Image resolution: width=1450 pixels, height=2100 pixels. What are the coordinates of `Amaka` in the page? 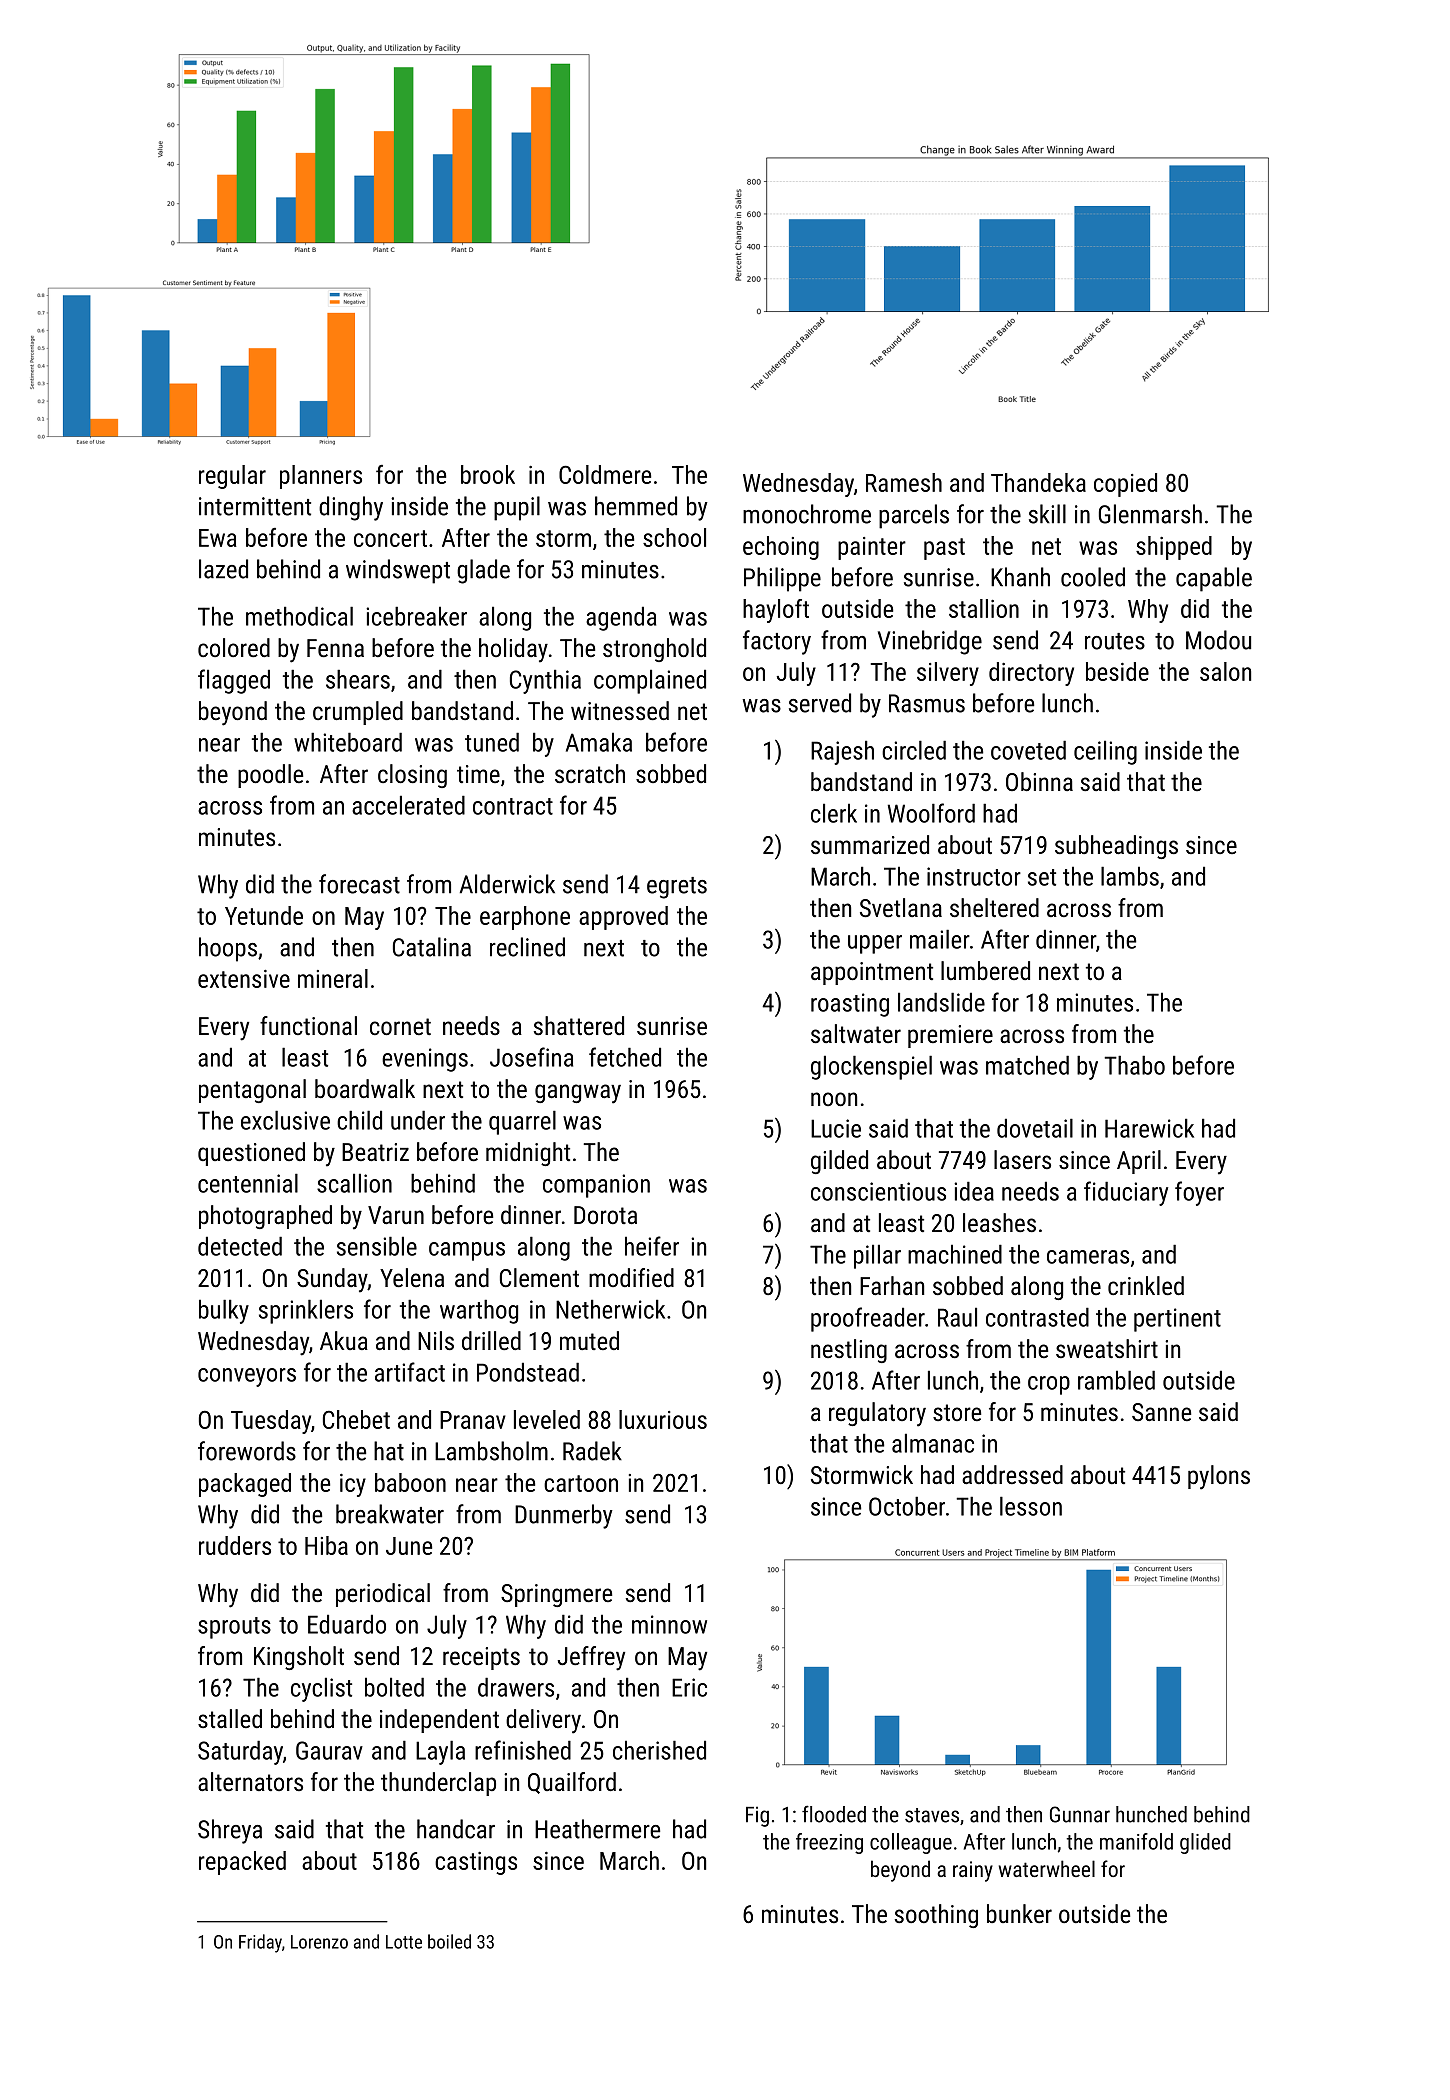 It's located at (599, 742).
